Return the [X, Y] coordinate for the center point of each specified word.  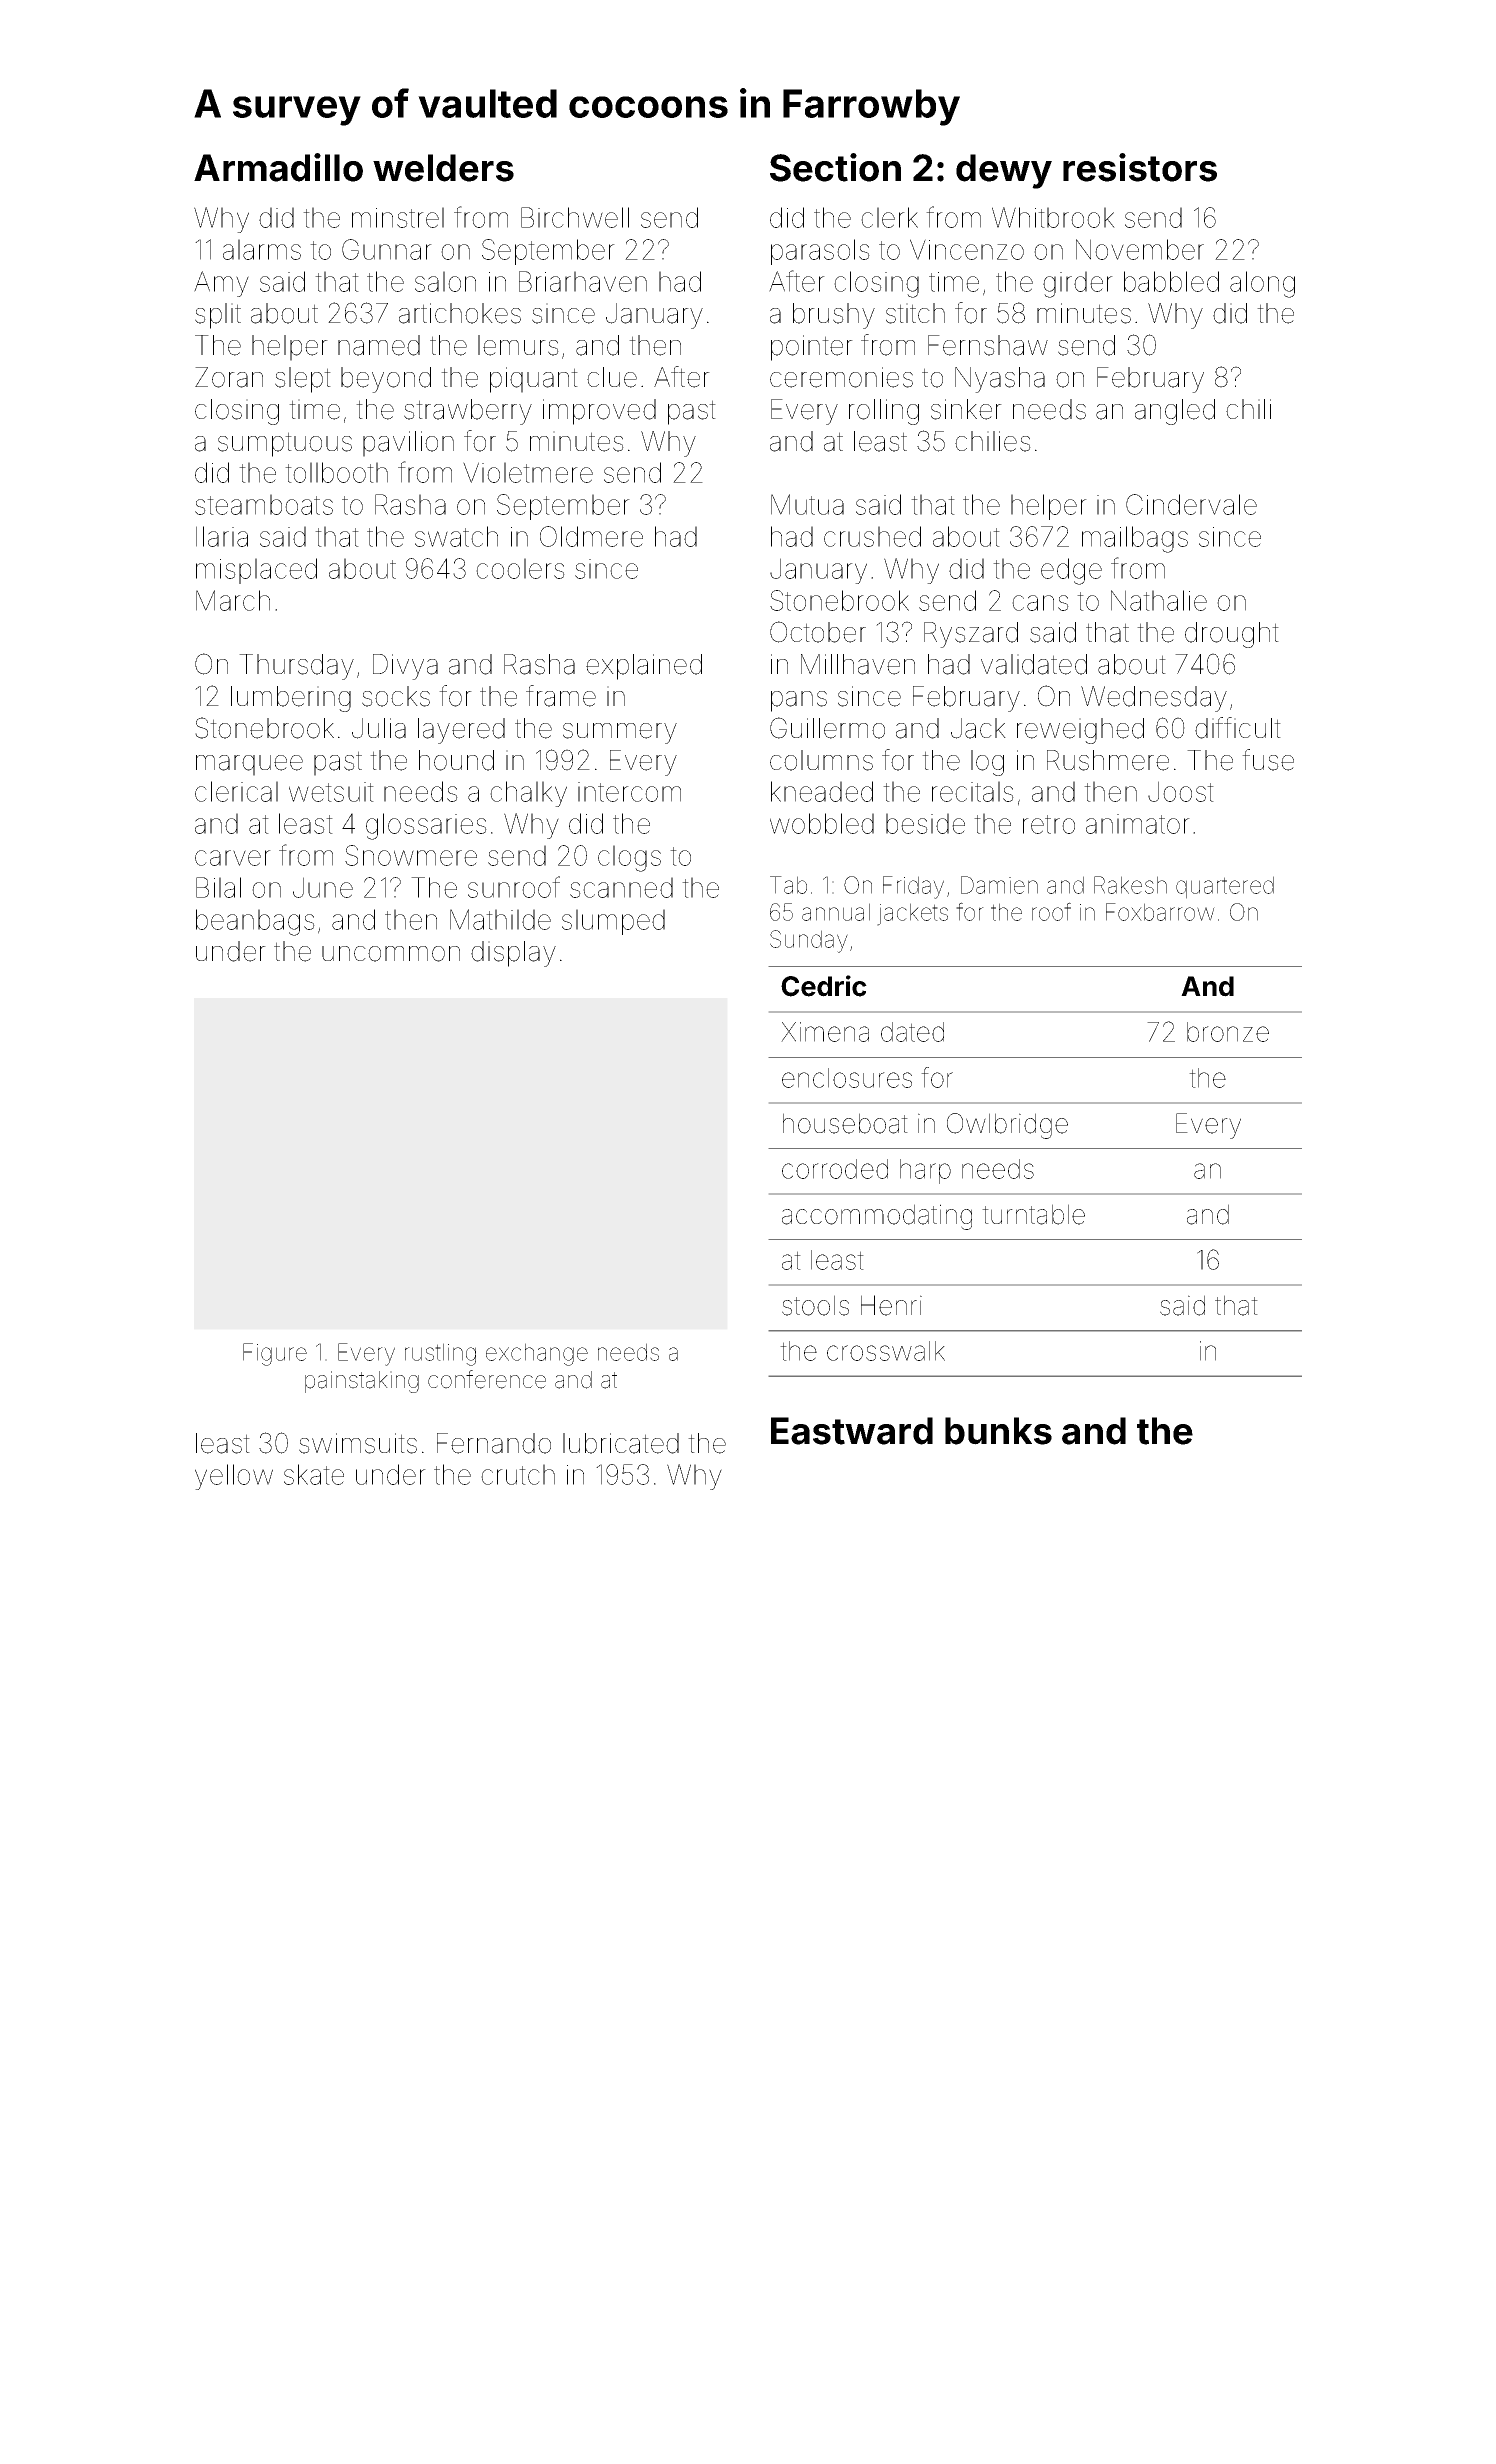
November [1140, 249]
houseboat [845, 1123]
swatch [456, 536]
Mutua [807, 504]
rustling [440, 1354]
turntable [1033, 1214]
